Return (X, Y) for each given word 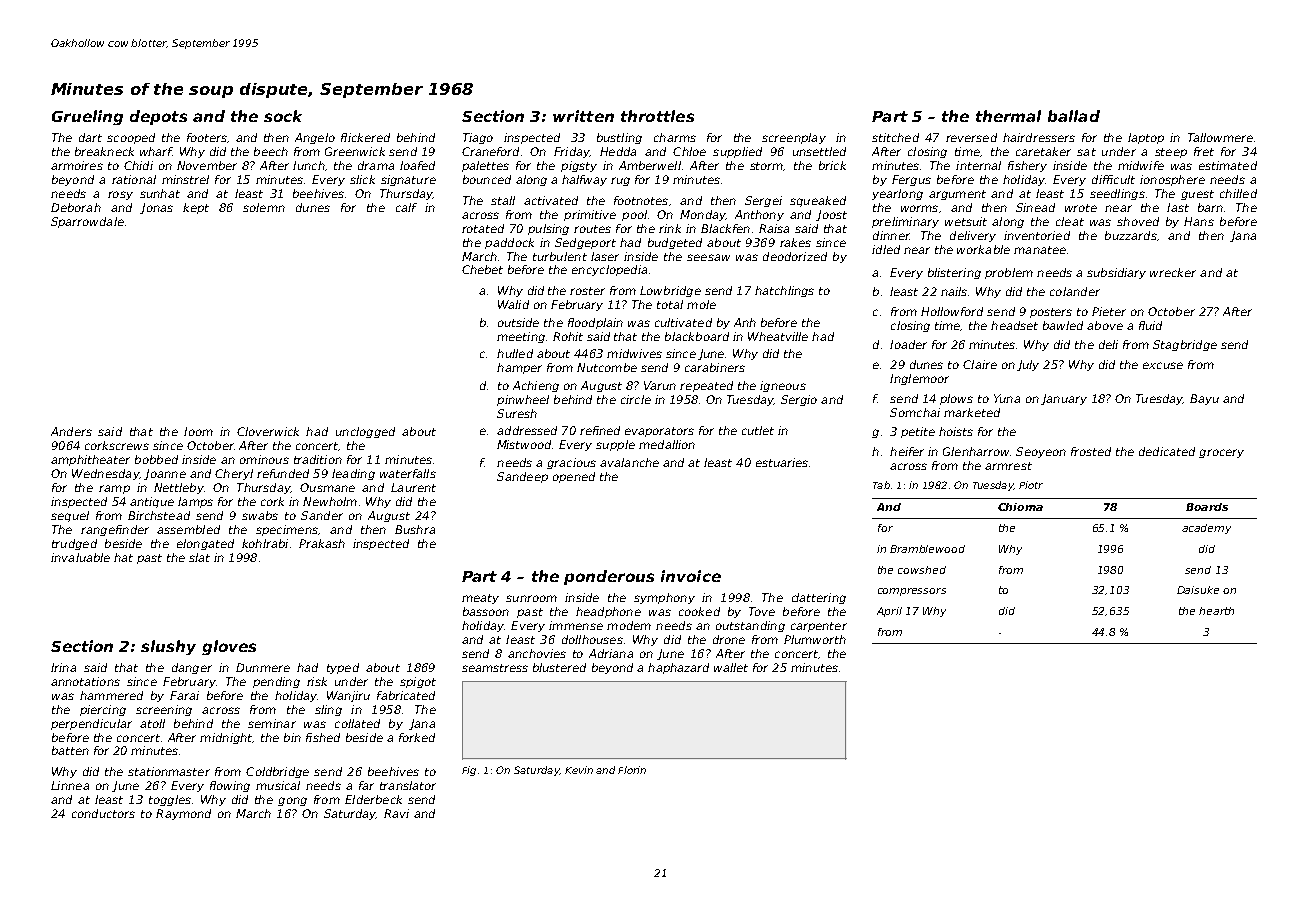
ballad (1074, 116)
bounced (487, 179)
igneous (783, 386)
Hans (1199, 221)
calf (406, 207)
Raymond (183, 814)
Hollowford (952, 311)
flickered (365, 137)
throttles (657, 116)
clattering (819, 598)
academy (1206, 529)
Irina (63, 667)
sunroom (531, 598)
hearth (1216, 611)
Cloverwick (268, 431)
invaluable (80, 557)
